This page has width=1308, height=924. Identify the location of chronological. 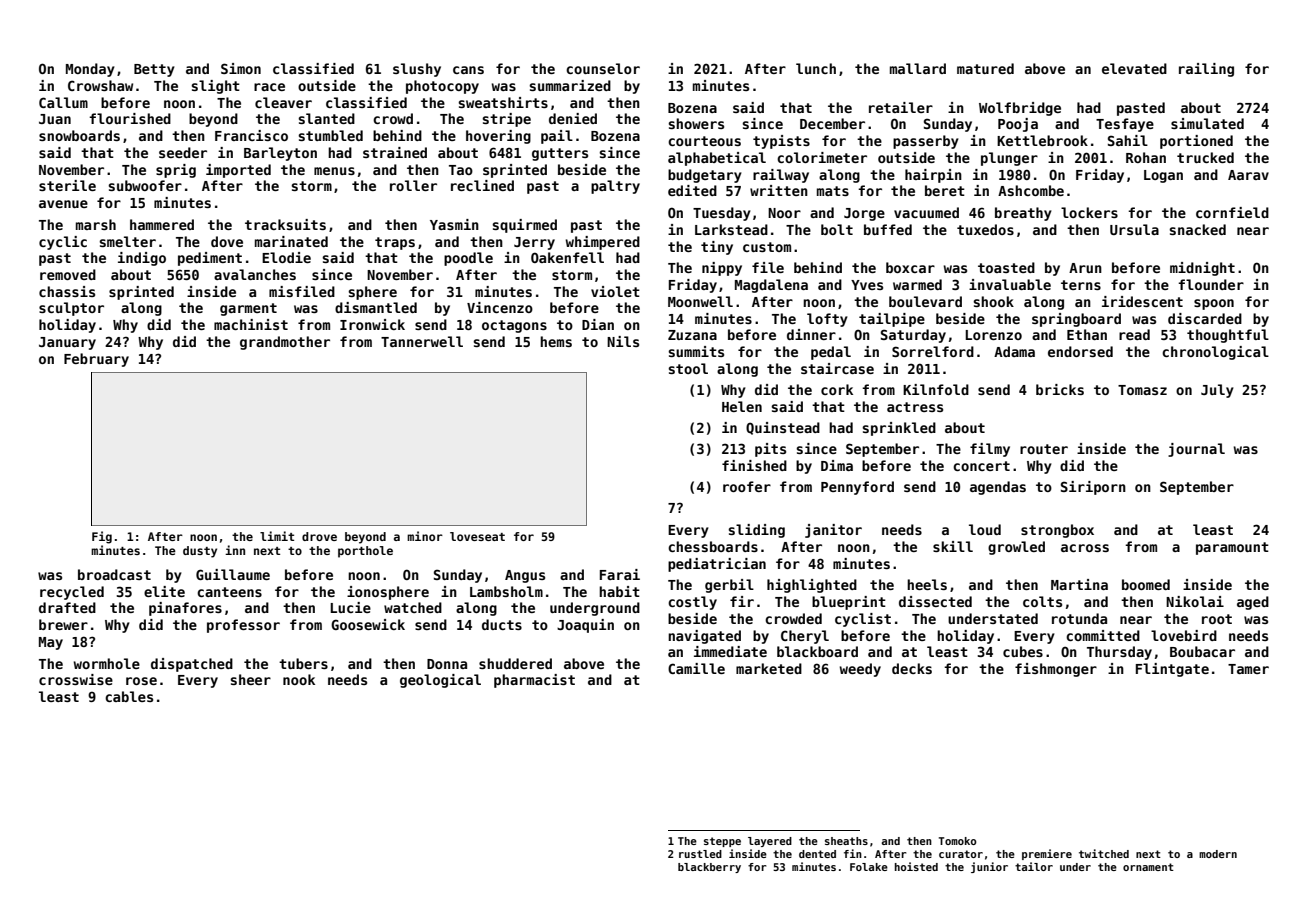
(1215, 353).
